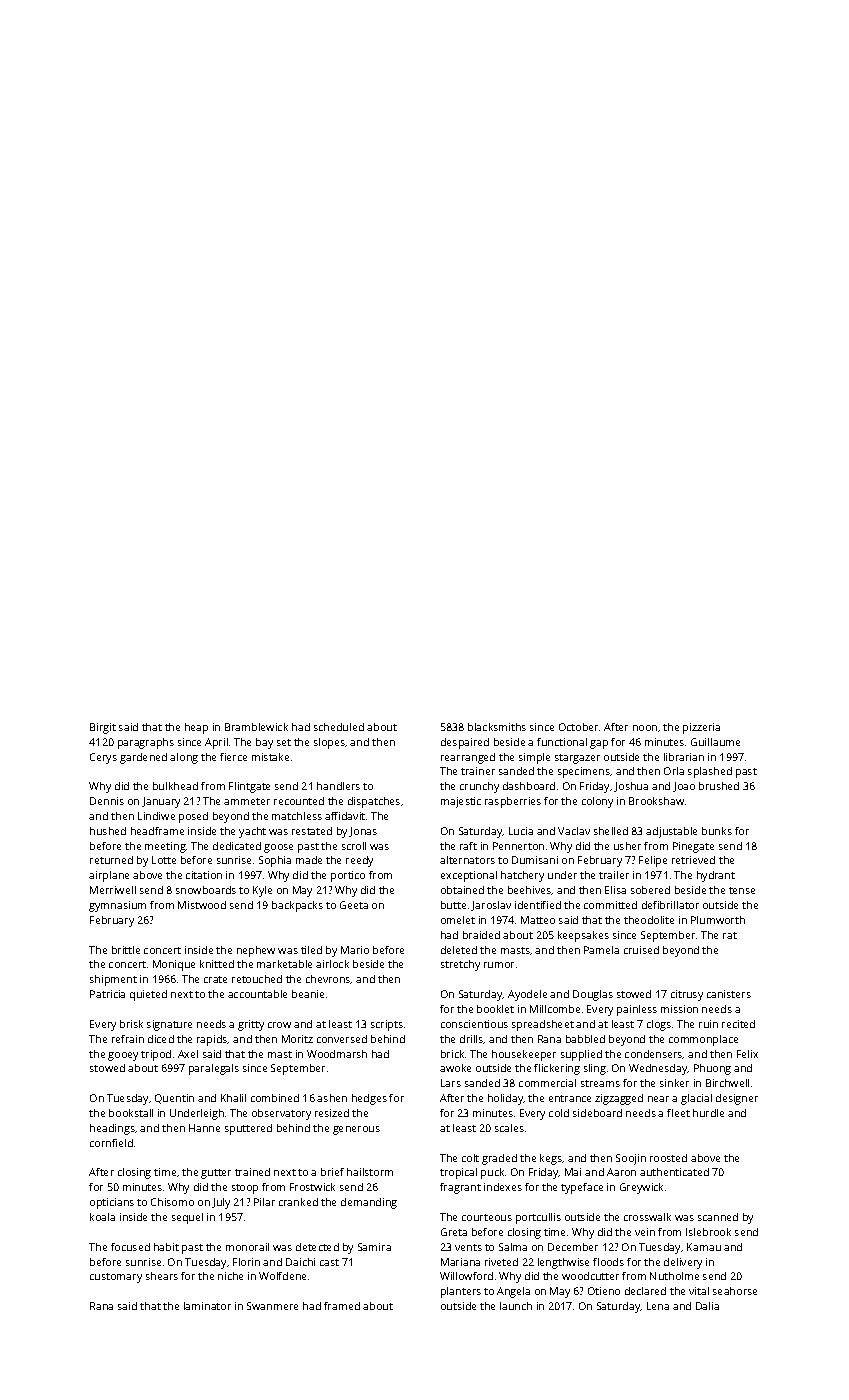 Image resolution: width=849 pixels, height=1400 pixels. Describe the element at coordinates (645, 728) in the image. I see `noon` at that location.
